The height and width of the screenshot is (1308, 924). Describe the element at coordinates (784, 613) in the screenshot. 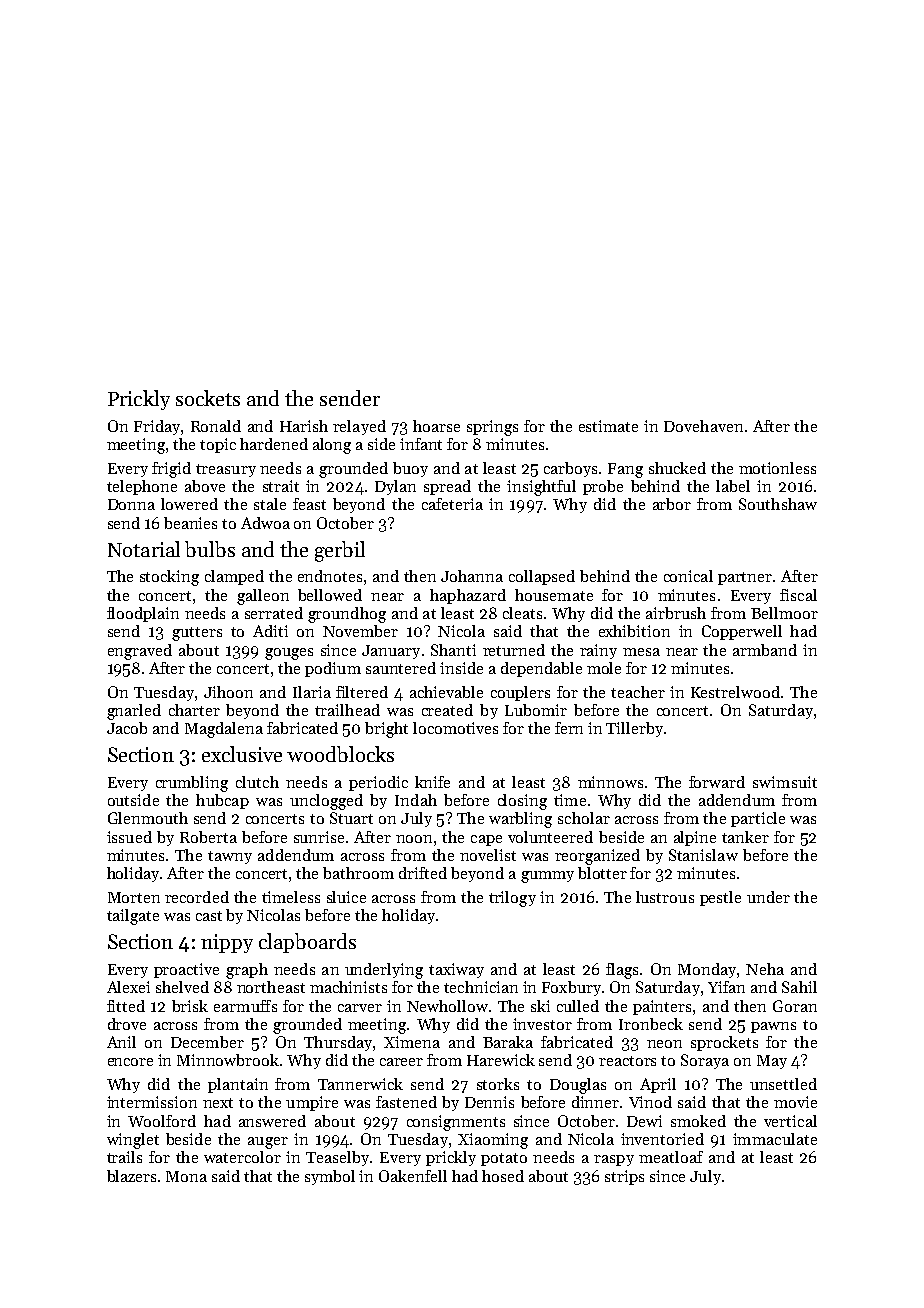

I see `Bellmoor` at that location.
